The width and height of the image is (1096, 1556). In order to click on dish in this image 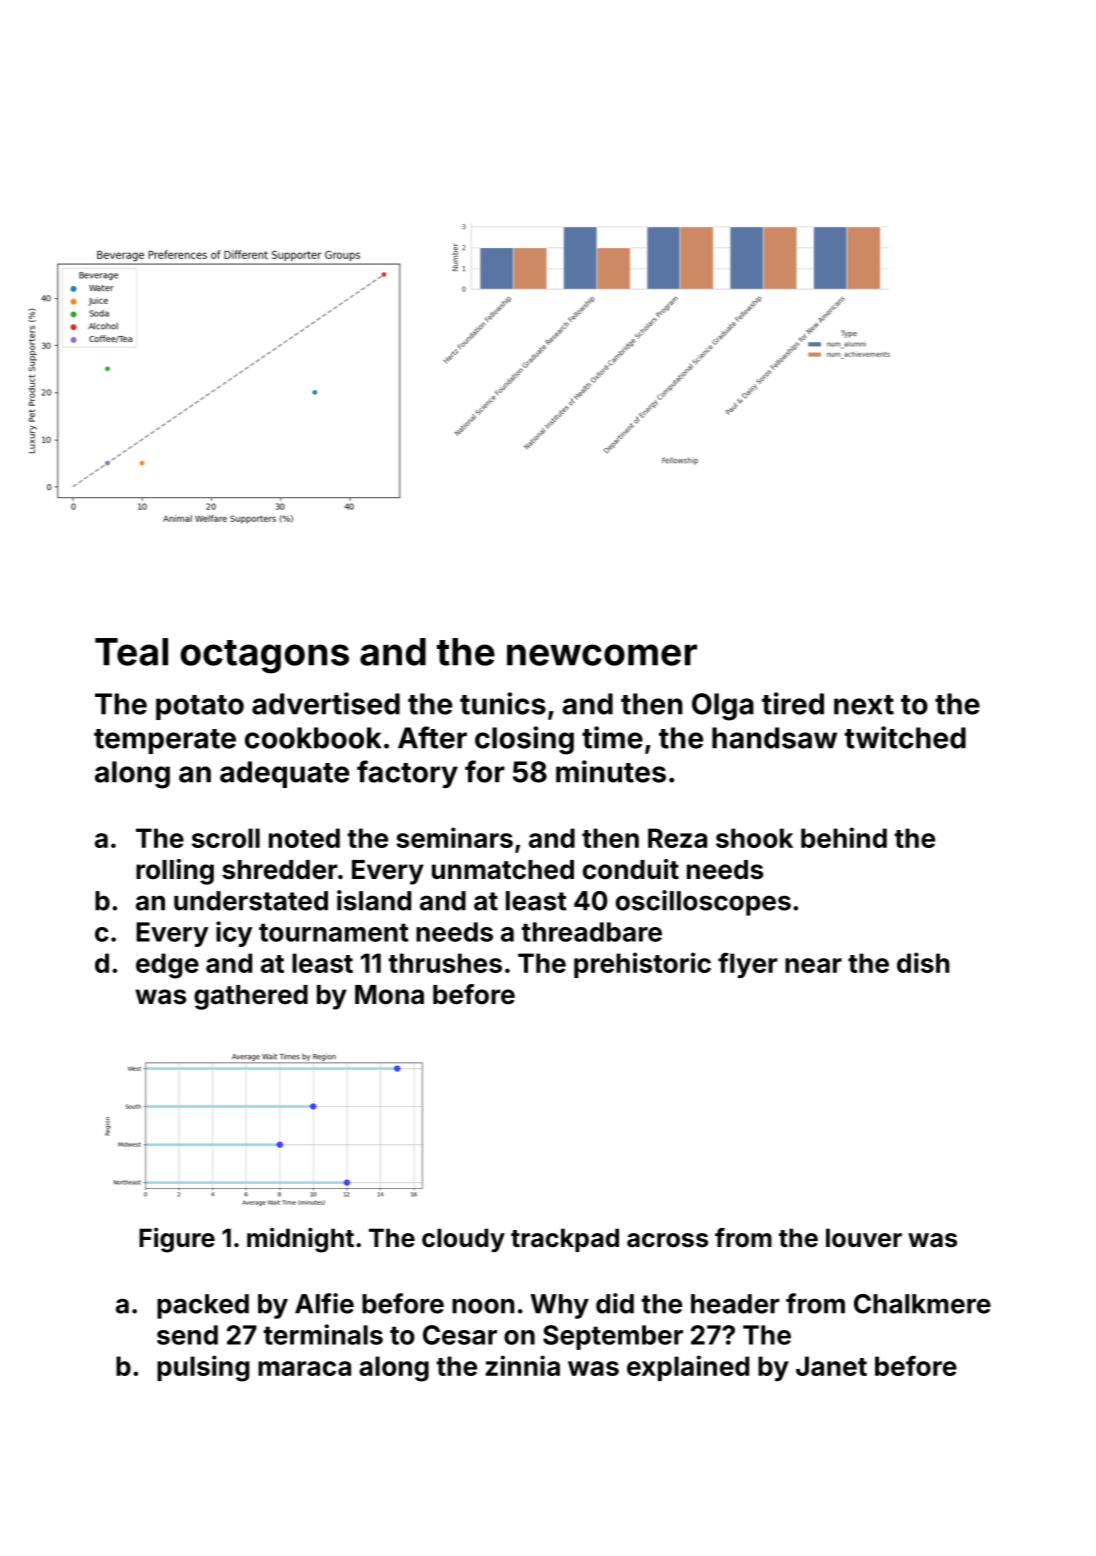, I will do `click(923, 962)`.
